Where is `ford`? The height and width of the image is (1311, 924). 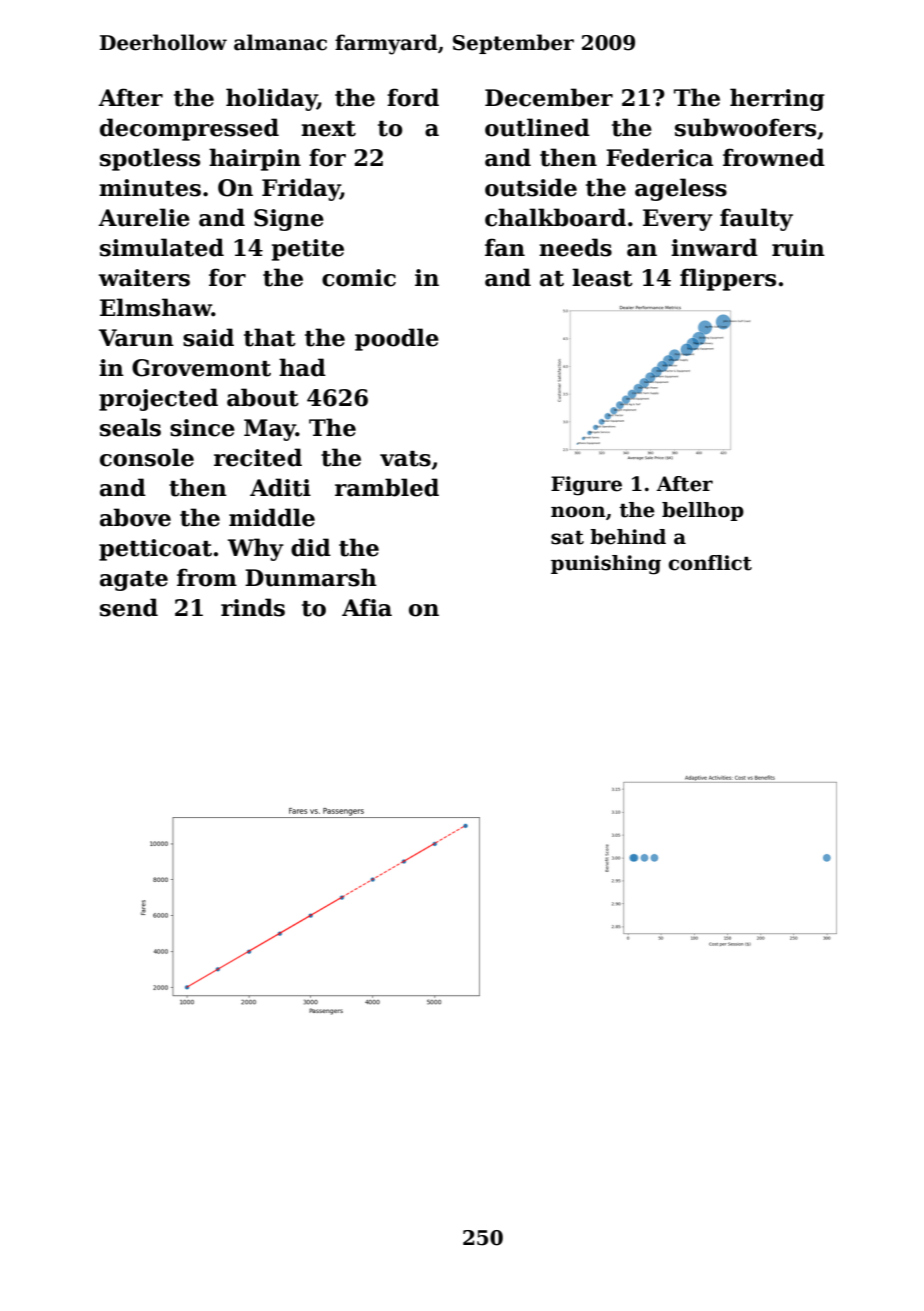
ford is located at coordinates (413, 97).
